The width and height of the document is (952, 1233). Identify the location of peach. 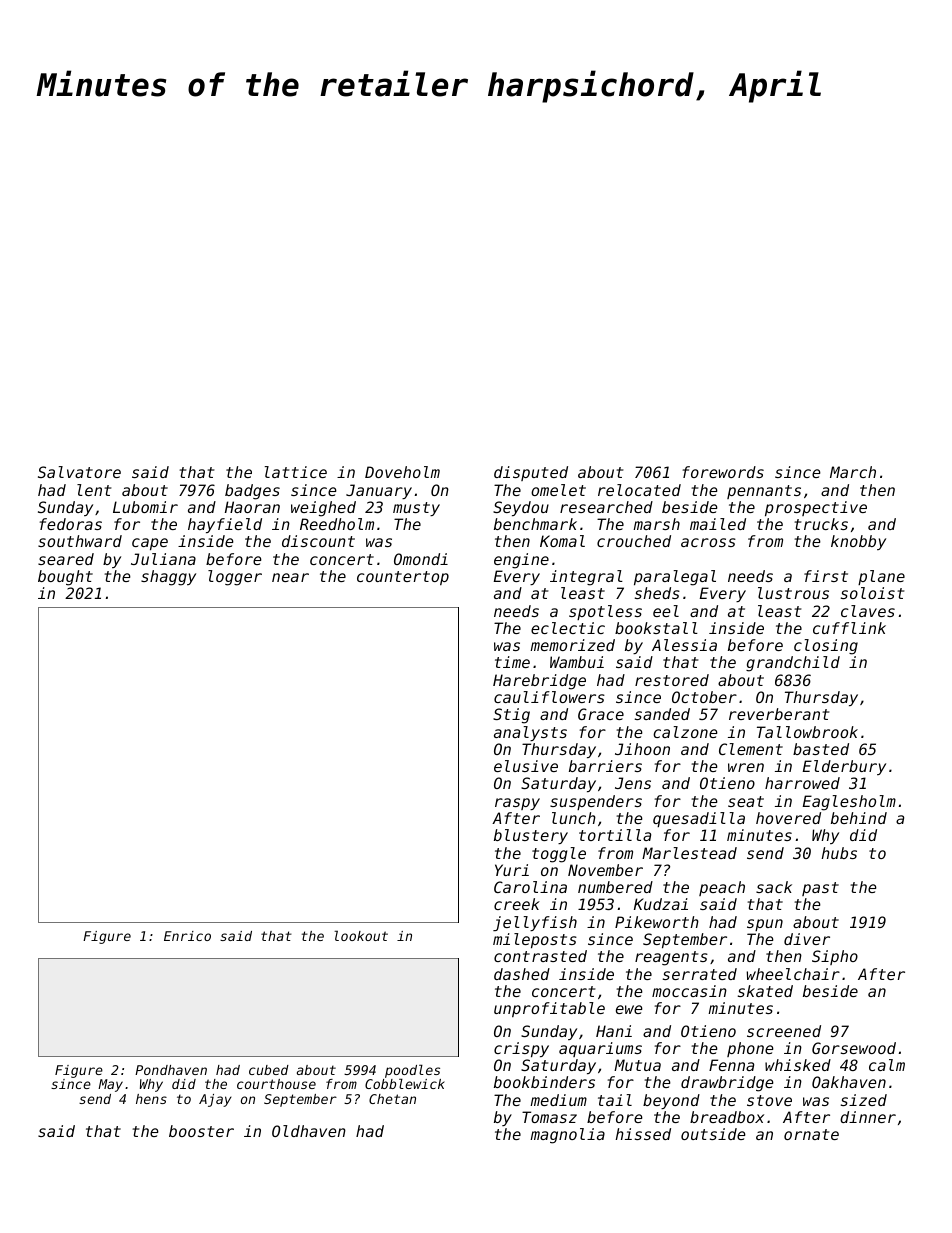
(722, 888).
